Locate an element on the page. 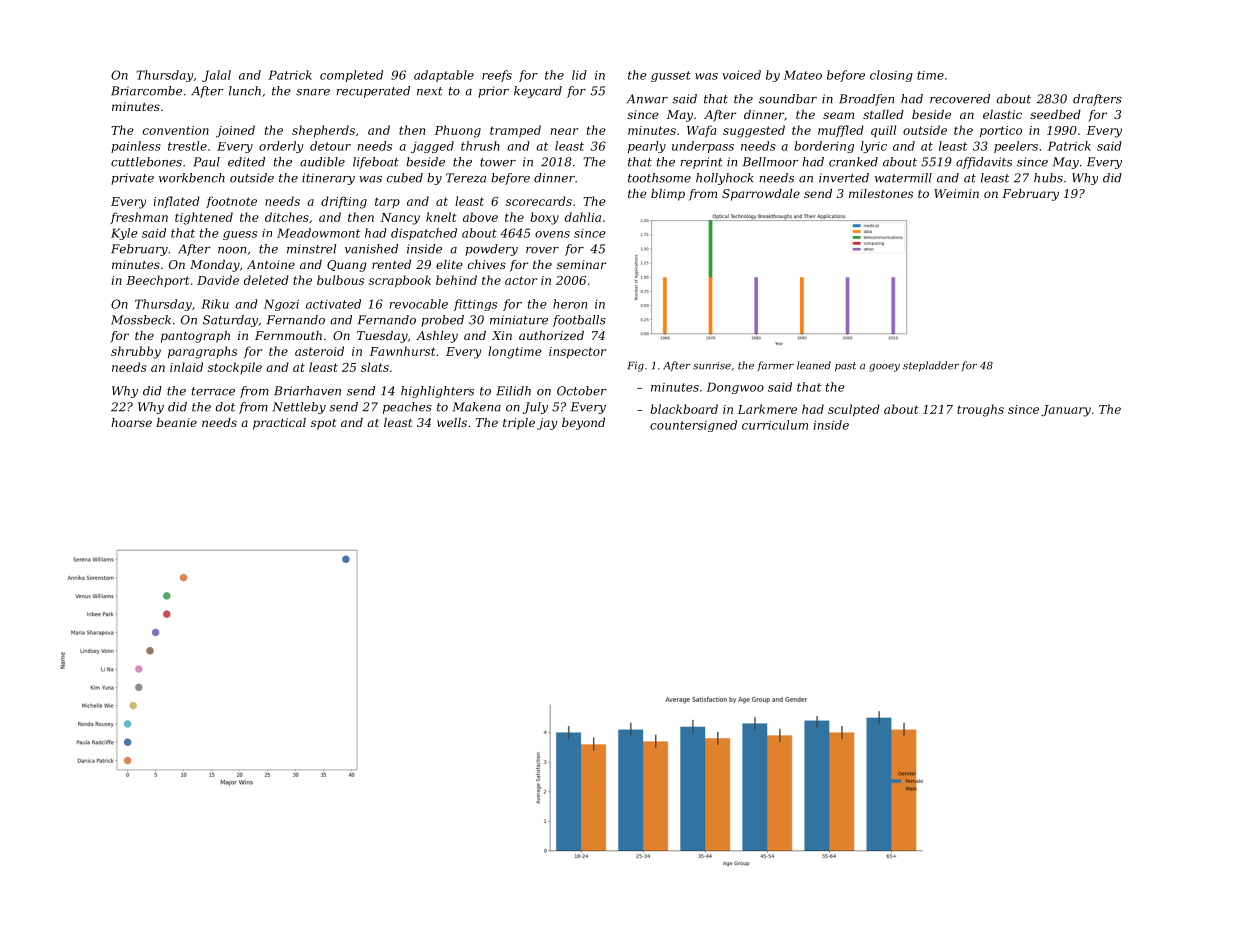 The height and width of the document is (952, 1233). footnote is located at coordinates (231, 202).
